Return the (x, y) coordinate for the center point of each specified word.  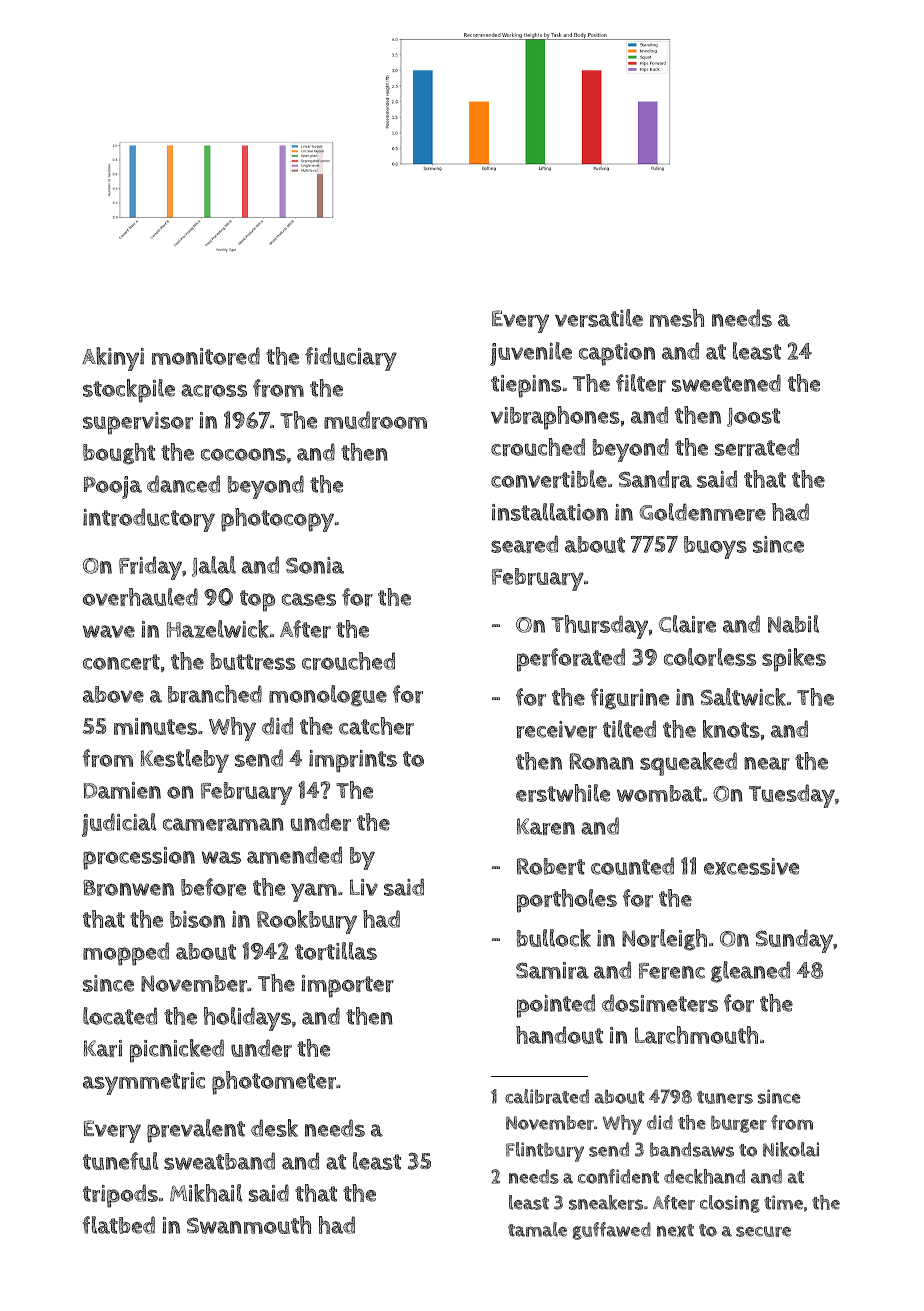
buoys (715, 547)
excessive (751, 866)
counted (632, 866)
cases (309, 599)
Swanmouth (249, 1225)
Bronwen (128, 888)
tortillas (336, 951)
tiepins (526, 386)
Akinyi (113, 359)
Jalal (214, 566)
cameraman (223, 824)
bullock (554, 938)
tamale (537, 1229)
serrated (757, 447)
